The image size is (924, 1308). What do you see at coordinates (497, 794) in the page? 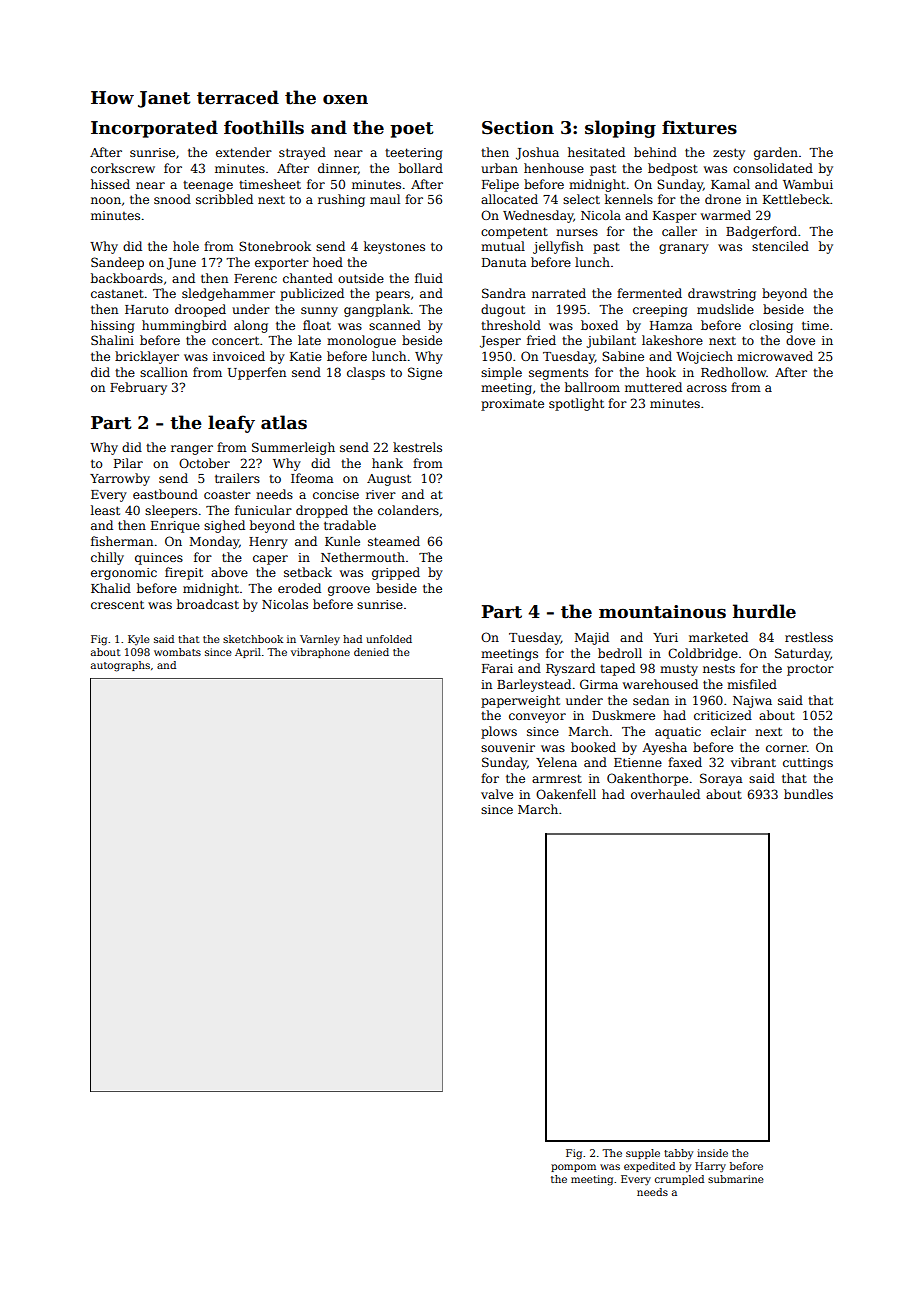
I see `valve` at bounding box center [497, 794].
